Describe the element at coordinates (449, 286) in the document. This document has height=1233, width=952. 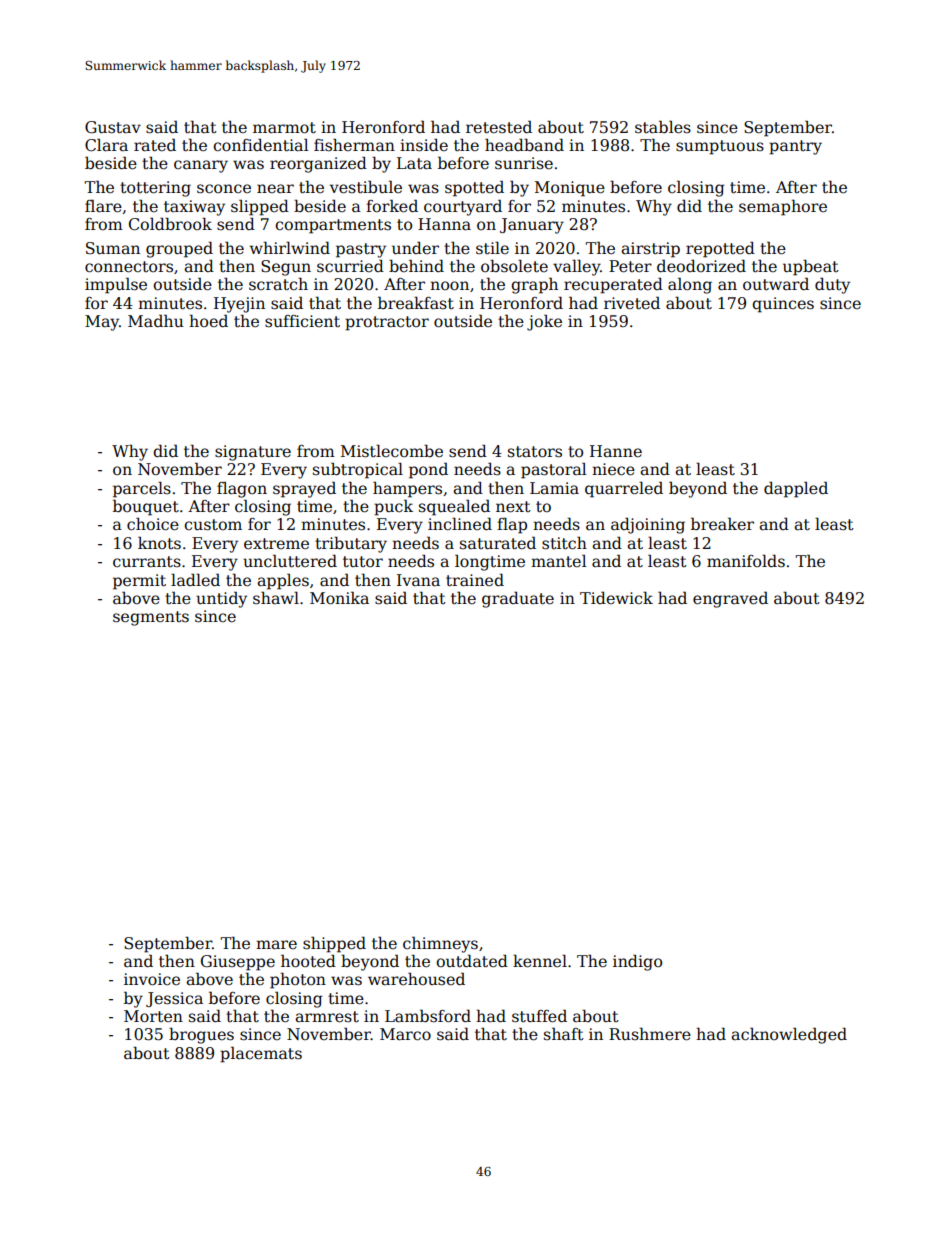
I see `noon` at that location.
